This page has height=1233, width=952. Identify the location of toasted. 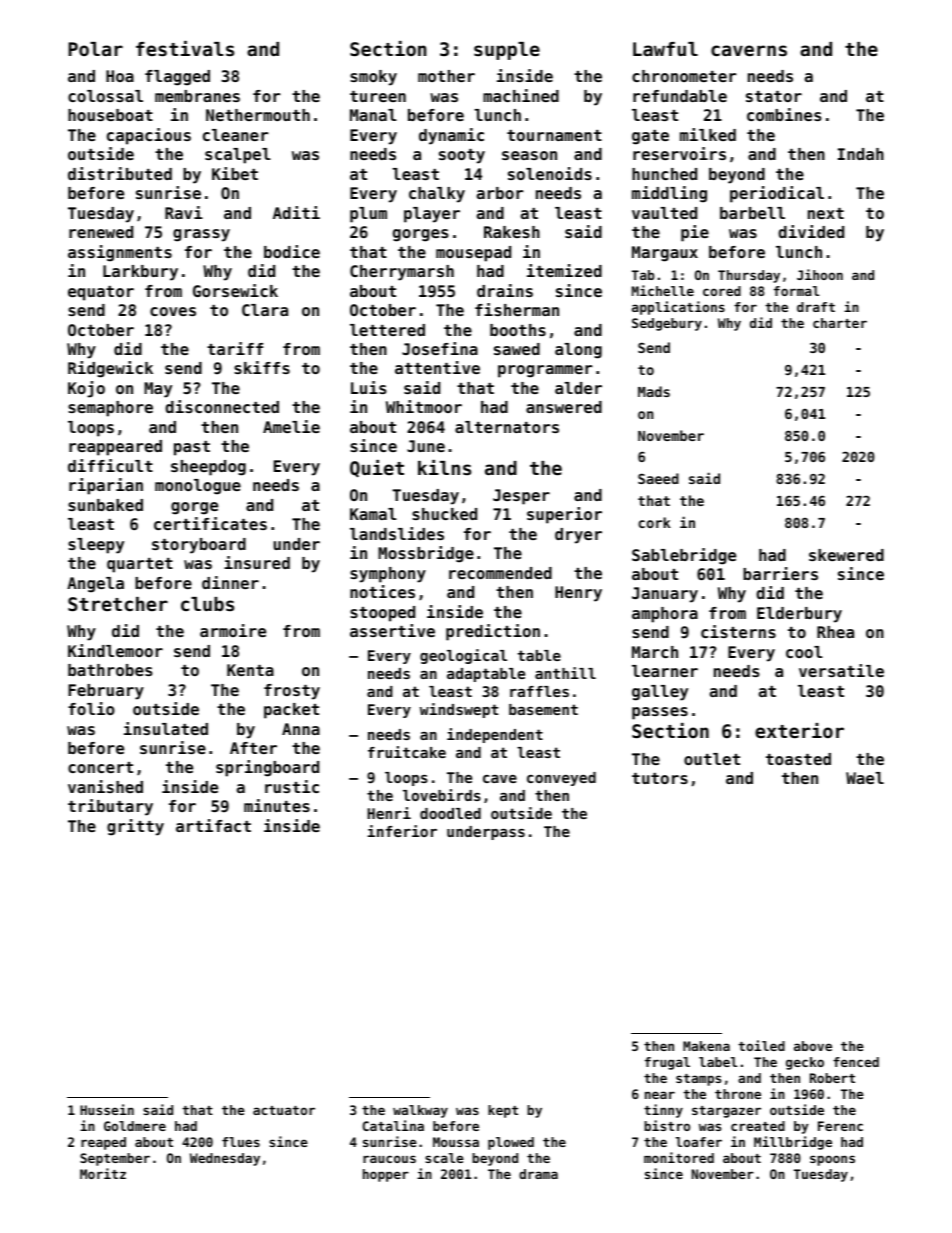
(798, 759).
